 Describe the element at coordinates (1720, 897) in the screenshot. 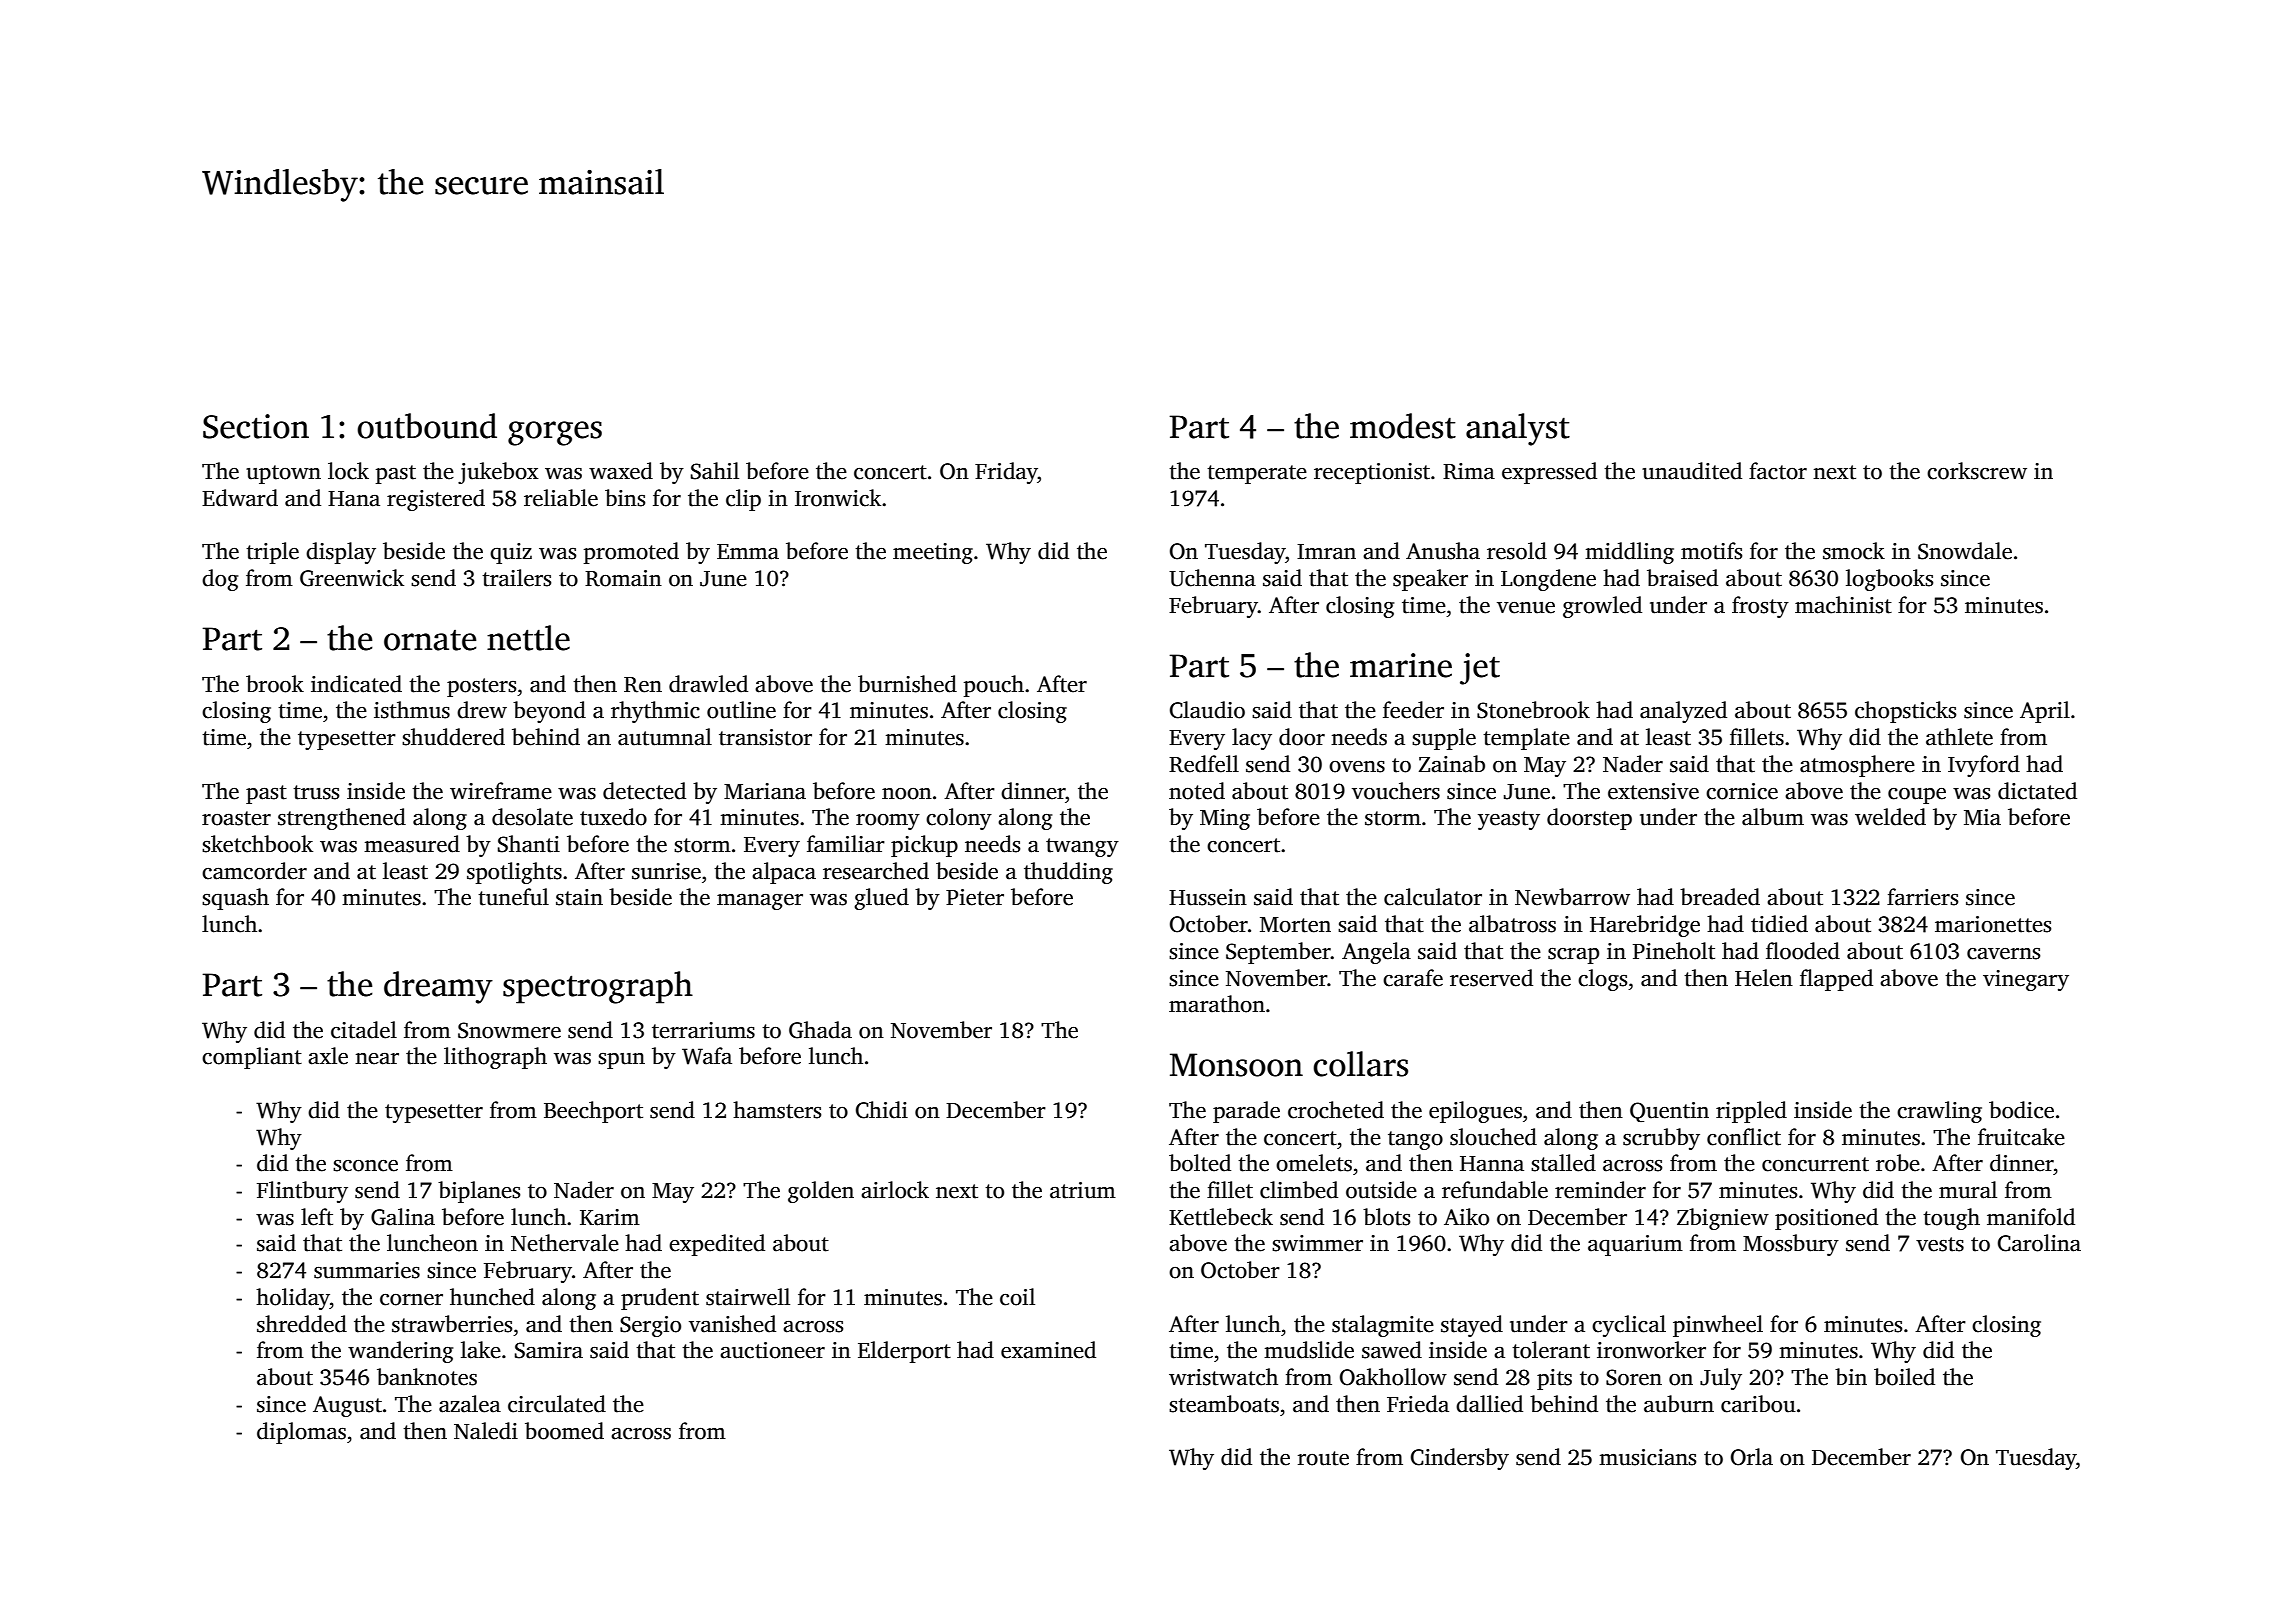

I see `breaded` at that location.
